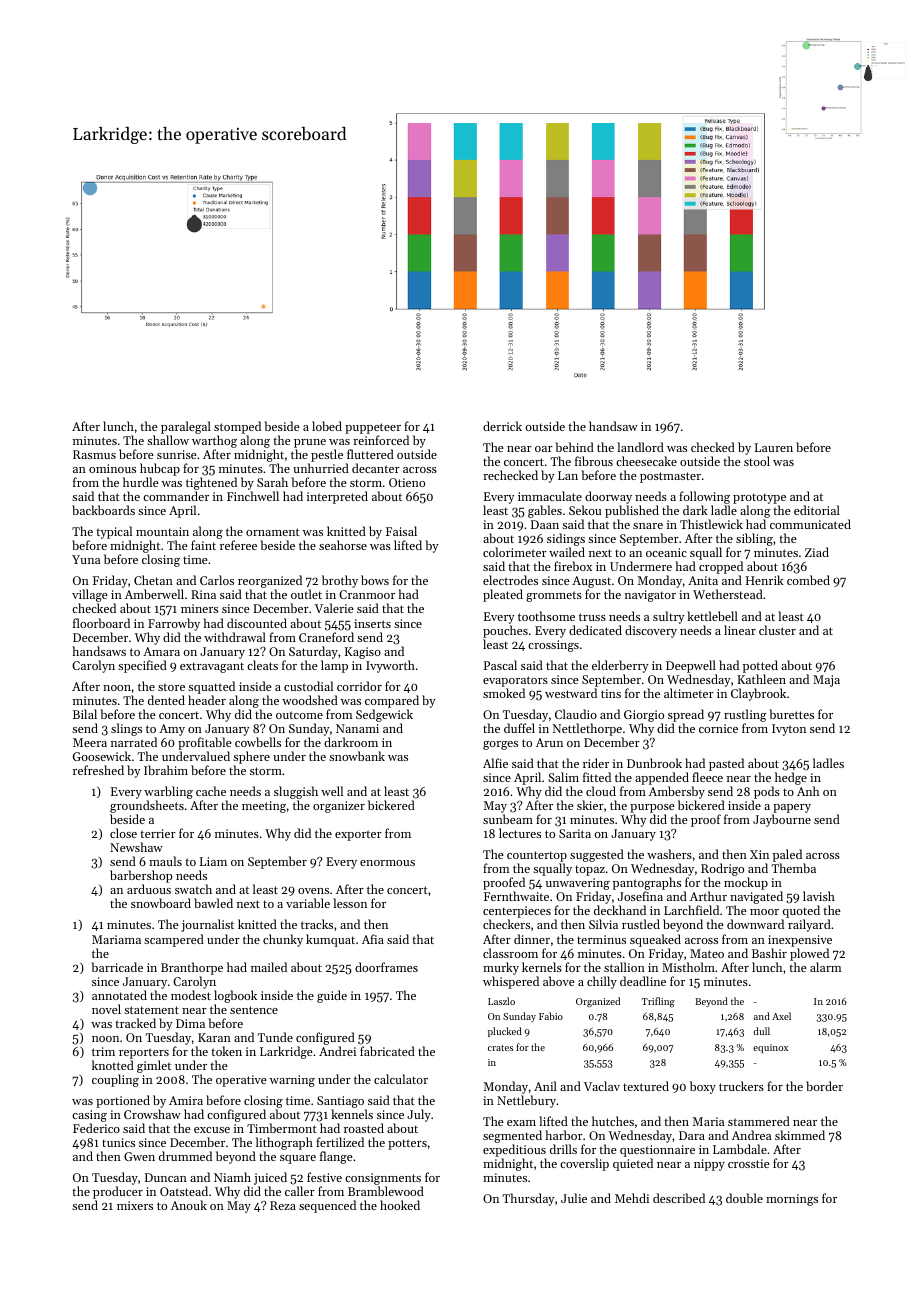 The height and width of the image is (1308, 924). Describe the element at coordinates (789, 730) in the image. I see `Ivyton` at that location.
